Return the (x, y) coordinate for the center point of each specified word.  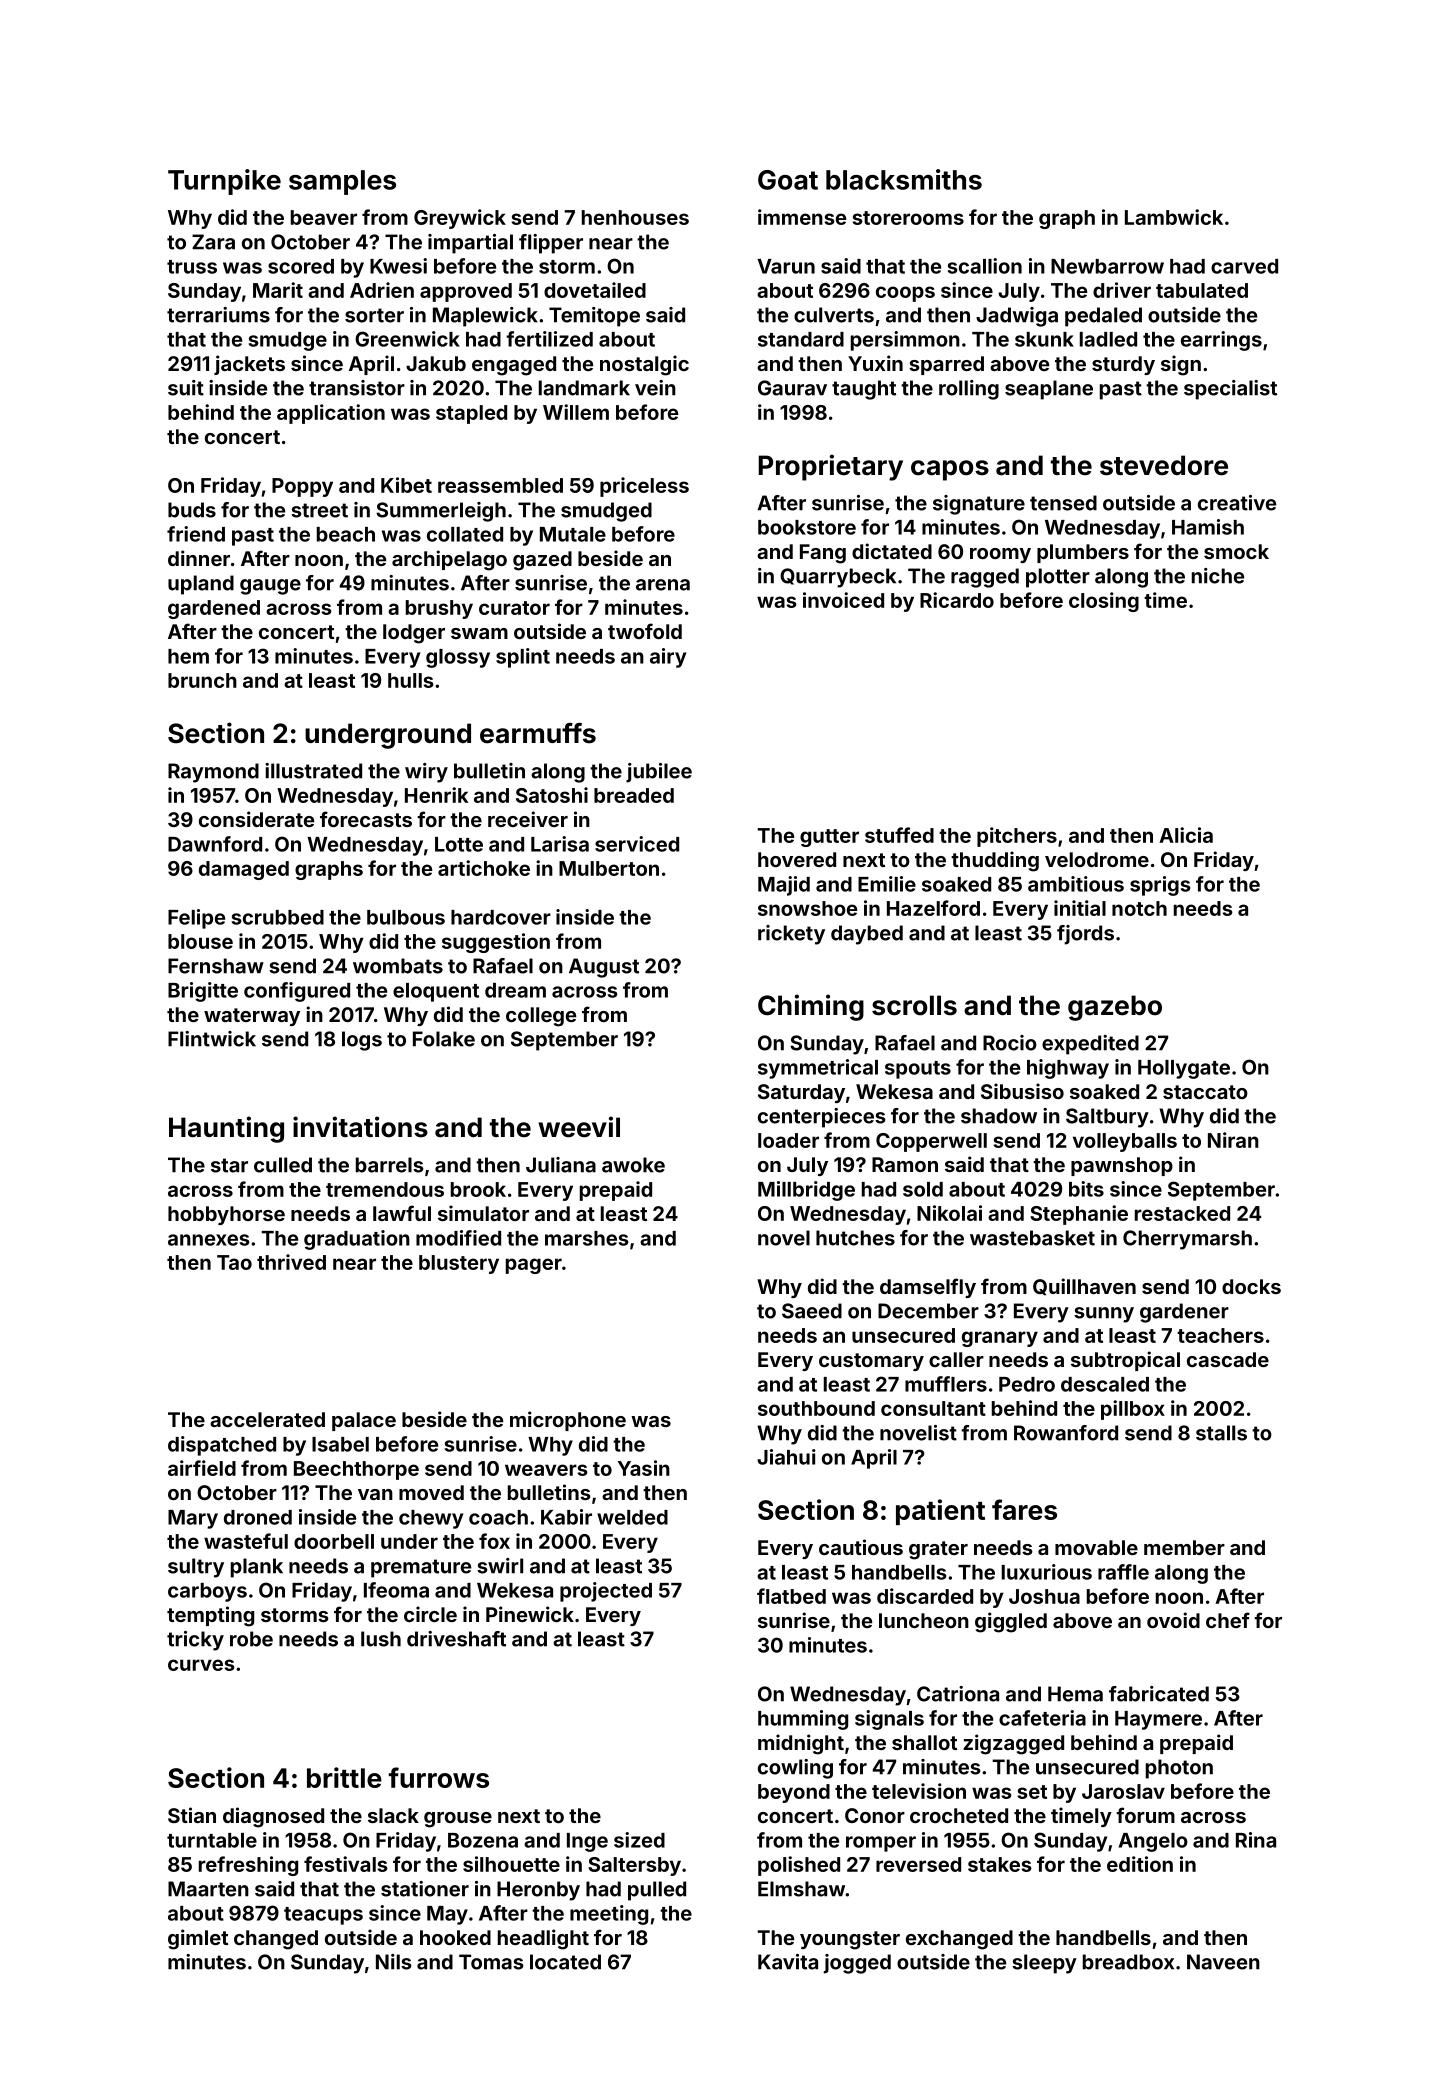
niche (1218, 576)
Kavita (788, 1962)
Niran (1233, 1140)
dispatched (222, 1446)
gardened (214, 609)
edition (1140, 1864)
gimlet (198, 1939)
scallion (985, 266)
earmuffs (538, 733)
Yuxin (875, 363)
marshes (587, 1238)
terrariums (218, 315)
